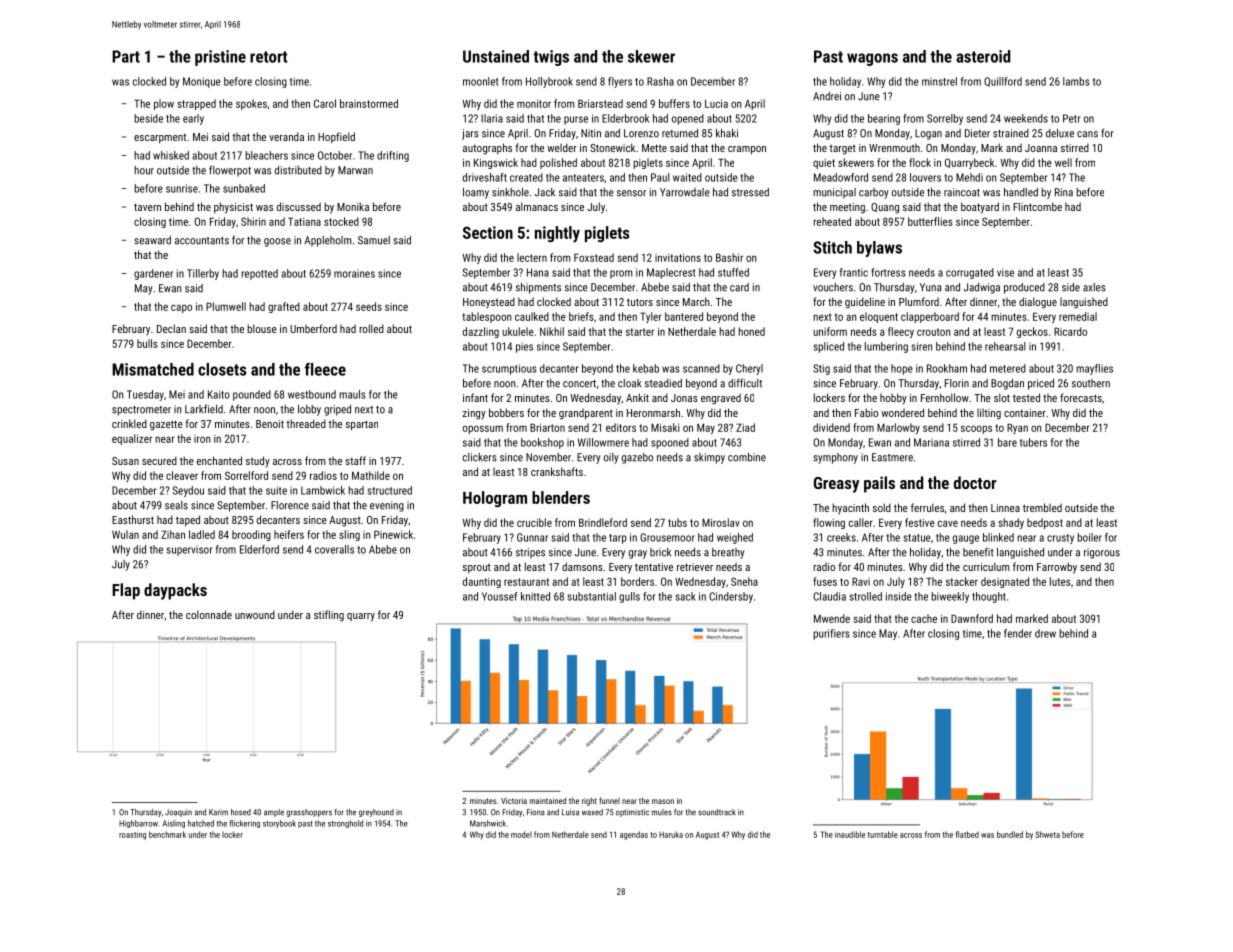  What do you see at coordinates (369, 103) in the screenshot?
I see `brainstormed` at bounding box center [369, 103].
